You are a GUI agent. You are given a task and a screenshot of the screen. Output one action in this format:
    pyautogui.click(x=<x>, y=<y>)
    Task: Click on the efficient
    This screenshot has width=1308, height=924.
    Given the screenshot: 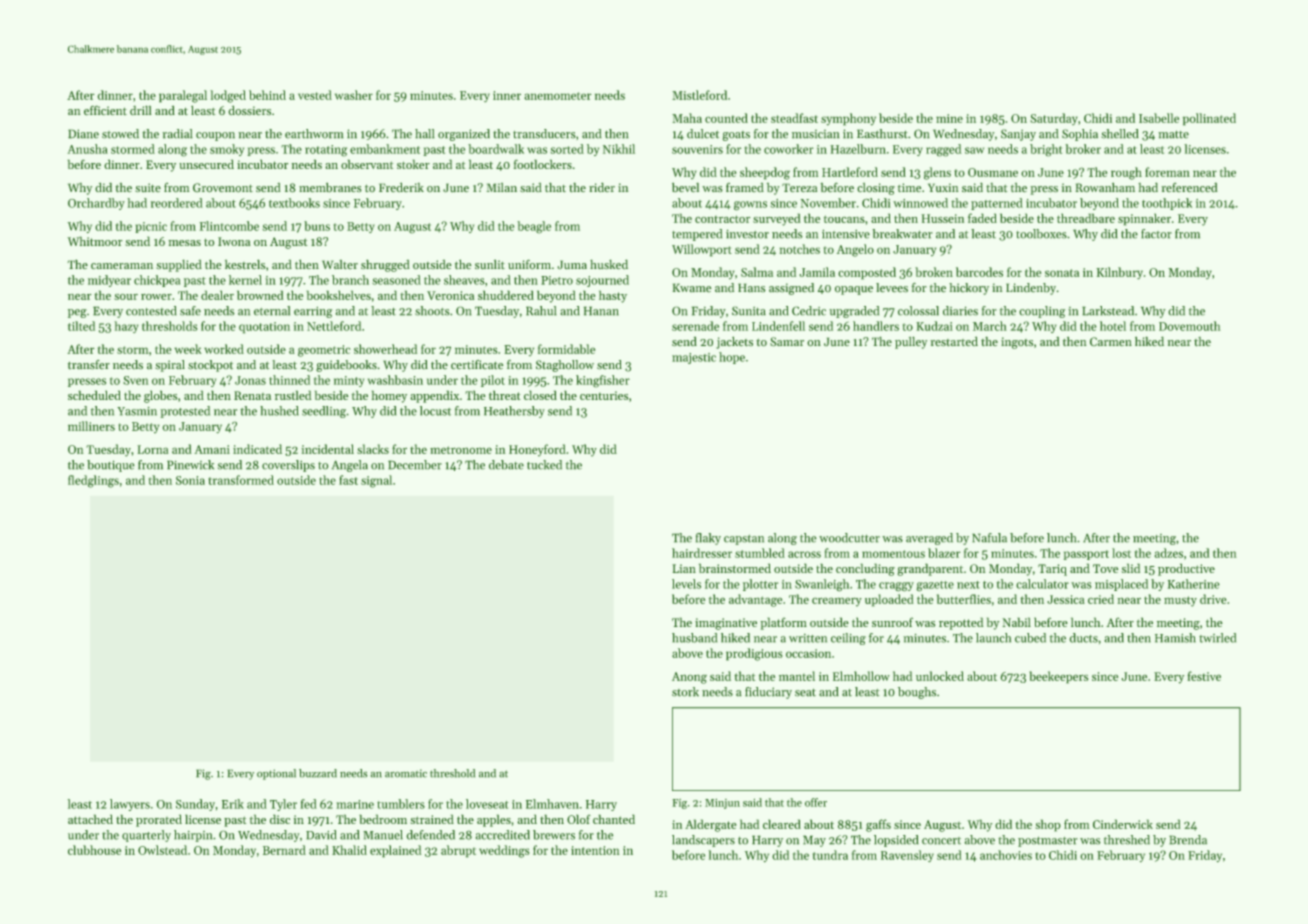 What is the action you would take?
    pyautogui.click(x=105, y=110)
